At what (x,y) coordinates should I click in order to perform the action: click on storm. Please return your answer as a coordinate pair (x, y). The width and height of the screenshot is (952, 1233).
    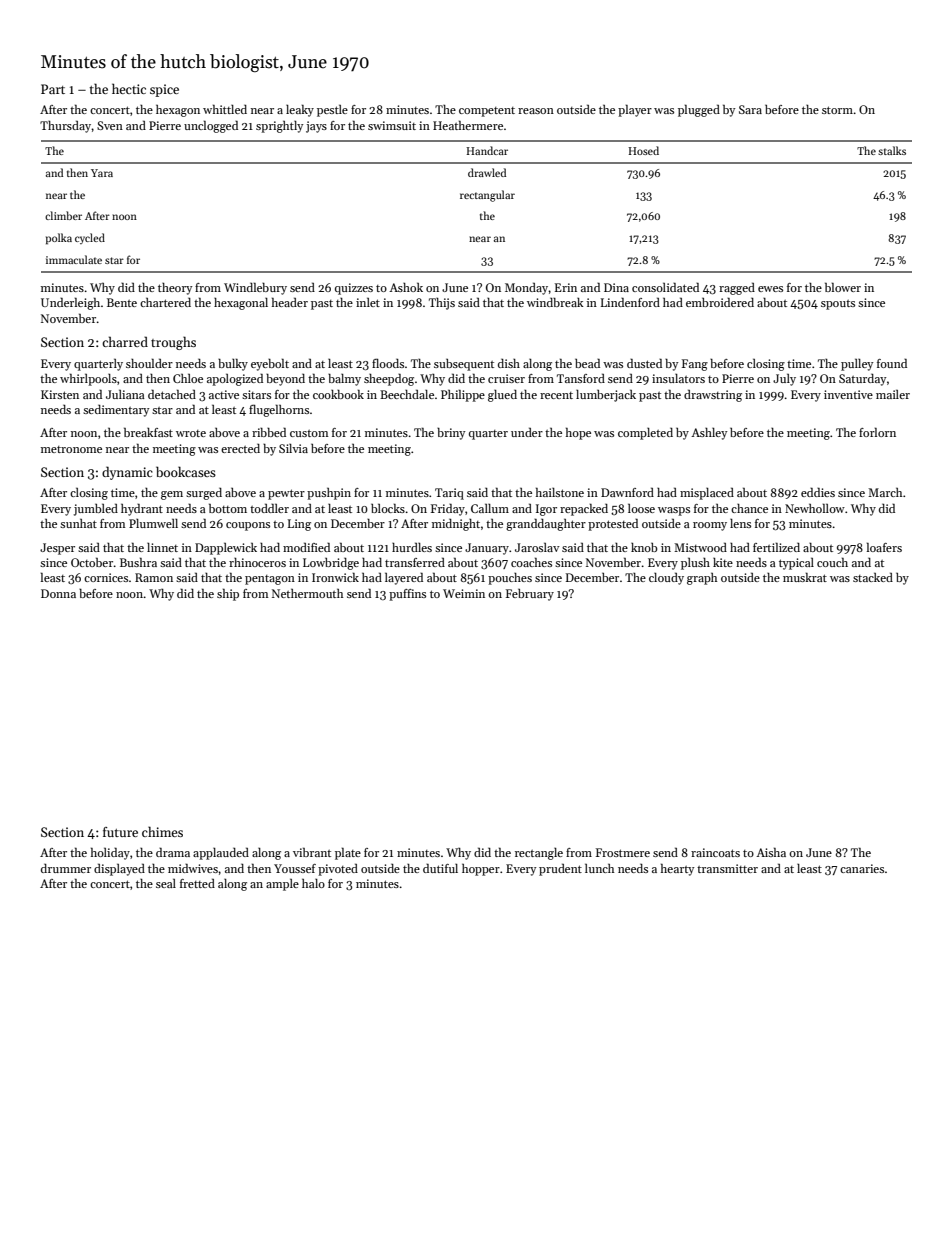
    Looking at the image, I should click on (838, 110).
